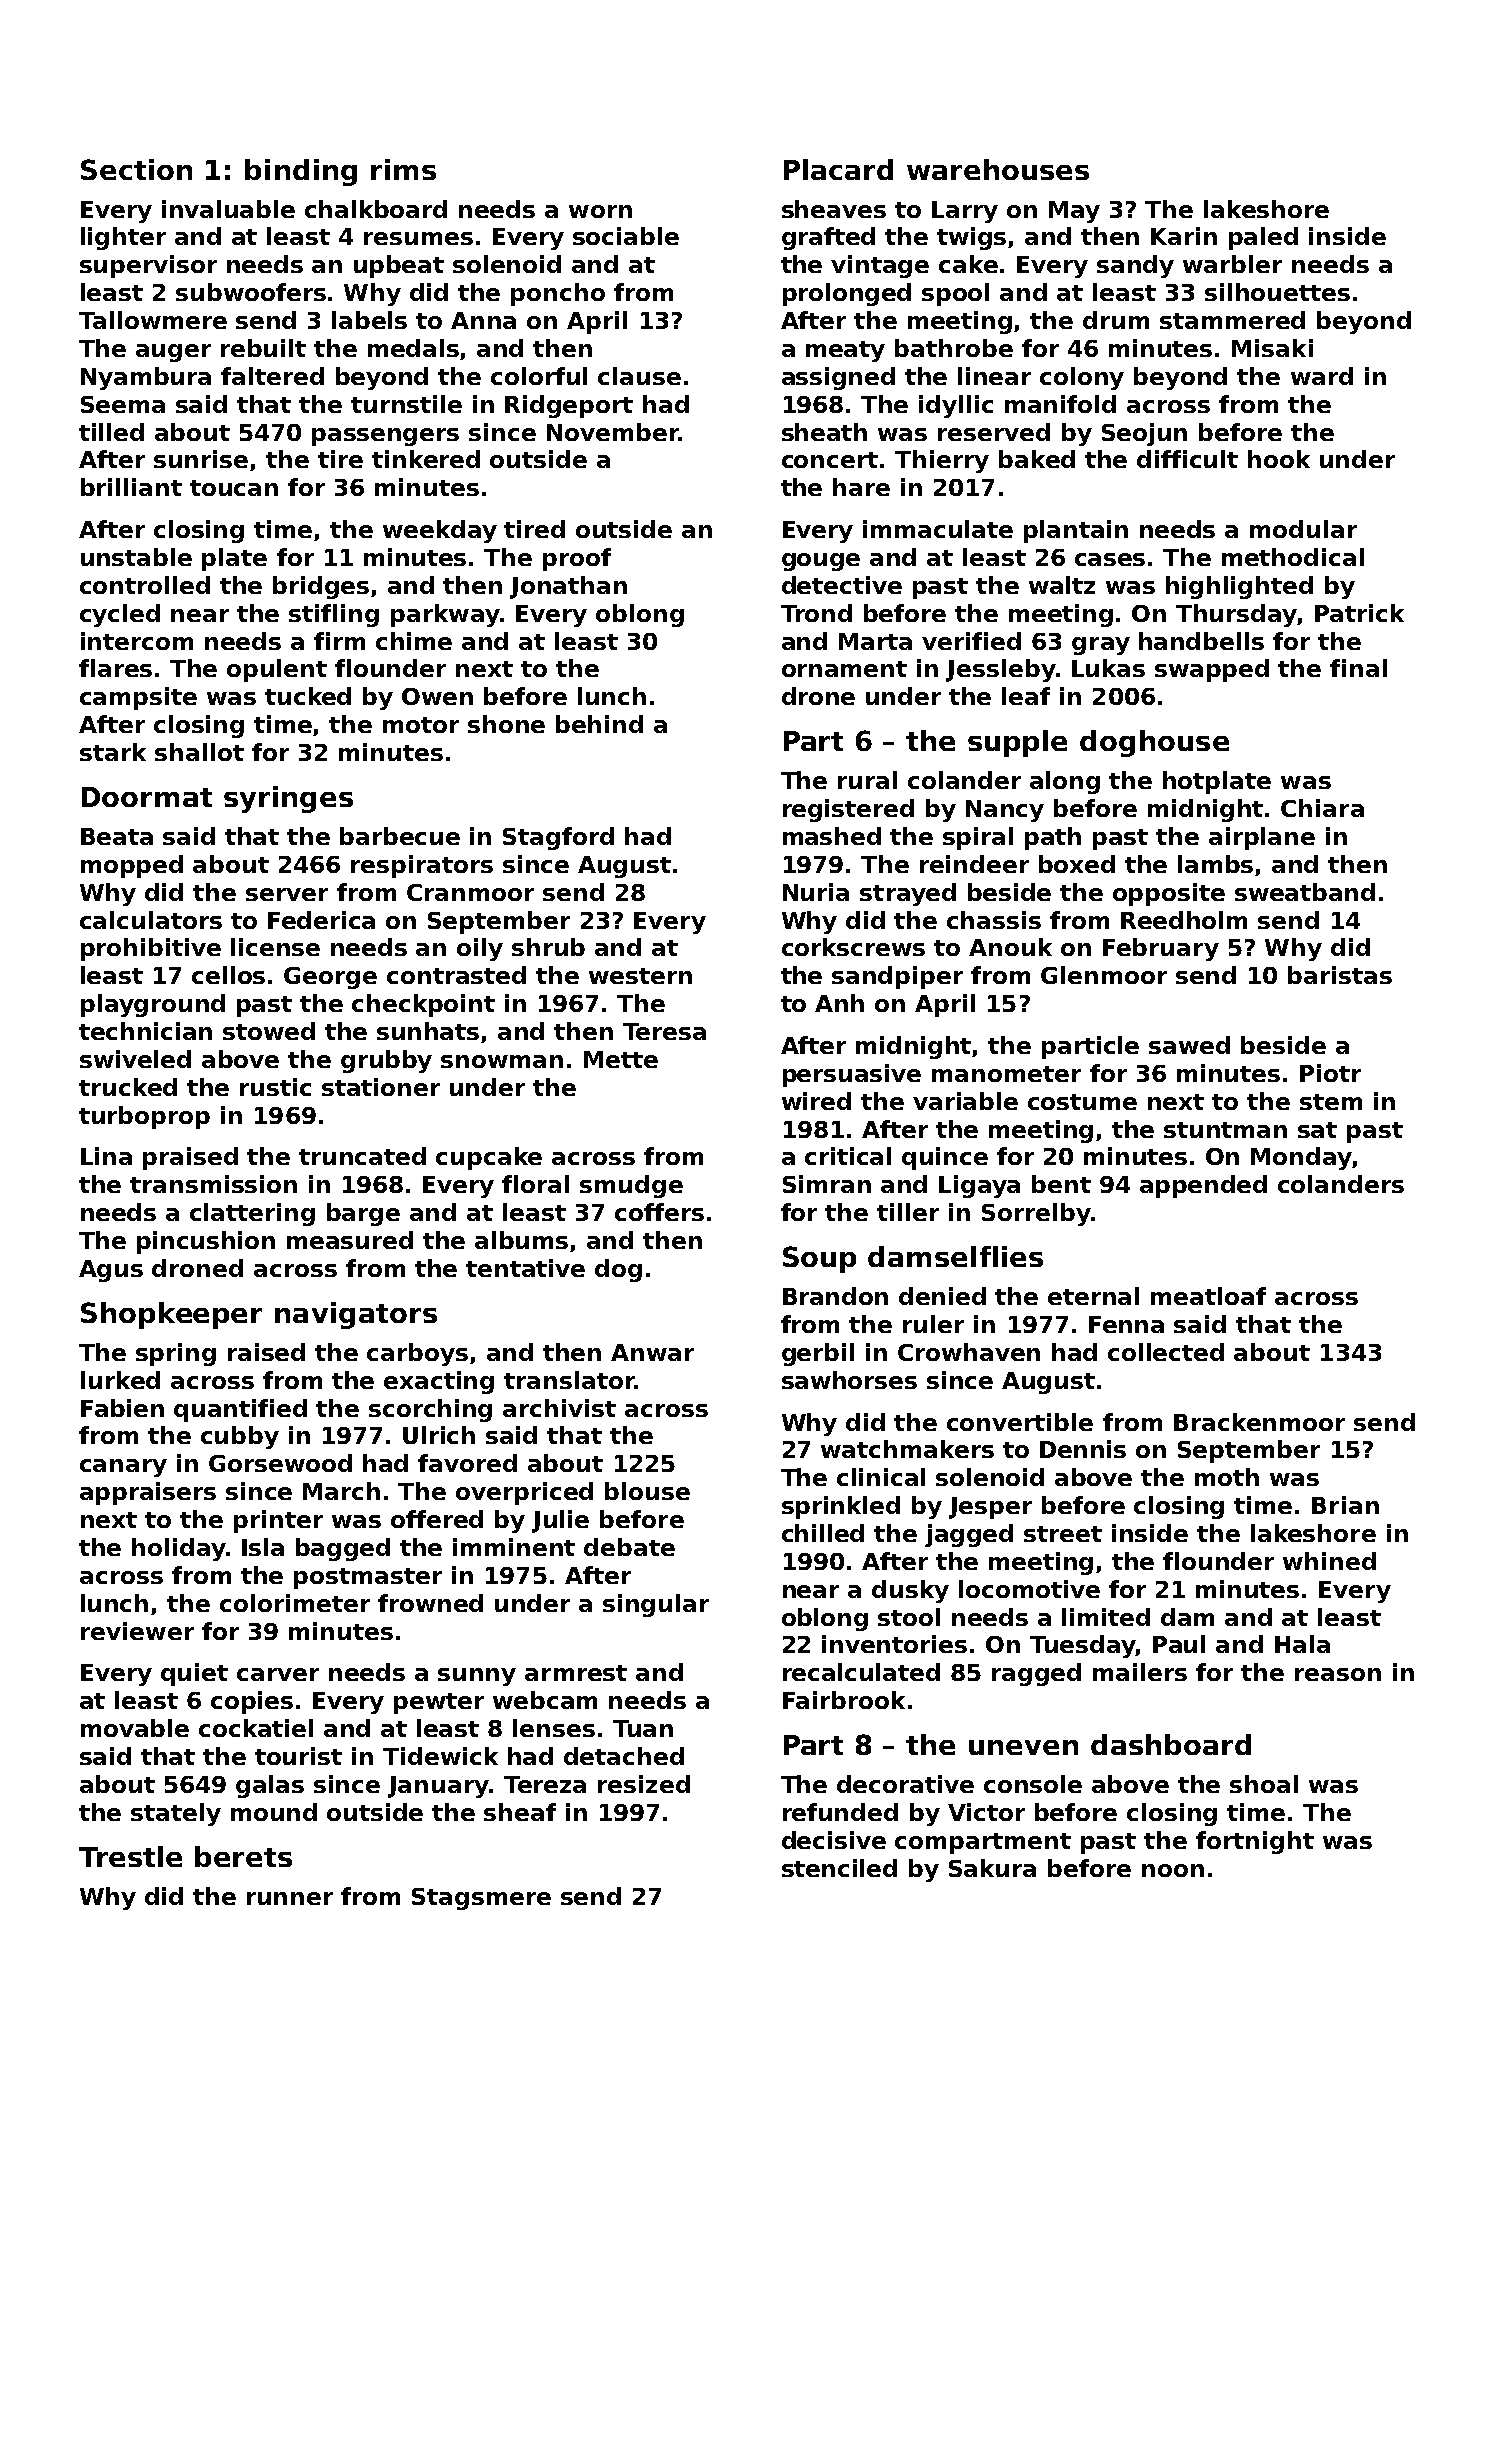  Describe the element at coordinates (399, 266) in the image. I see `upbeat` at that location.
